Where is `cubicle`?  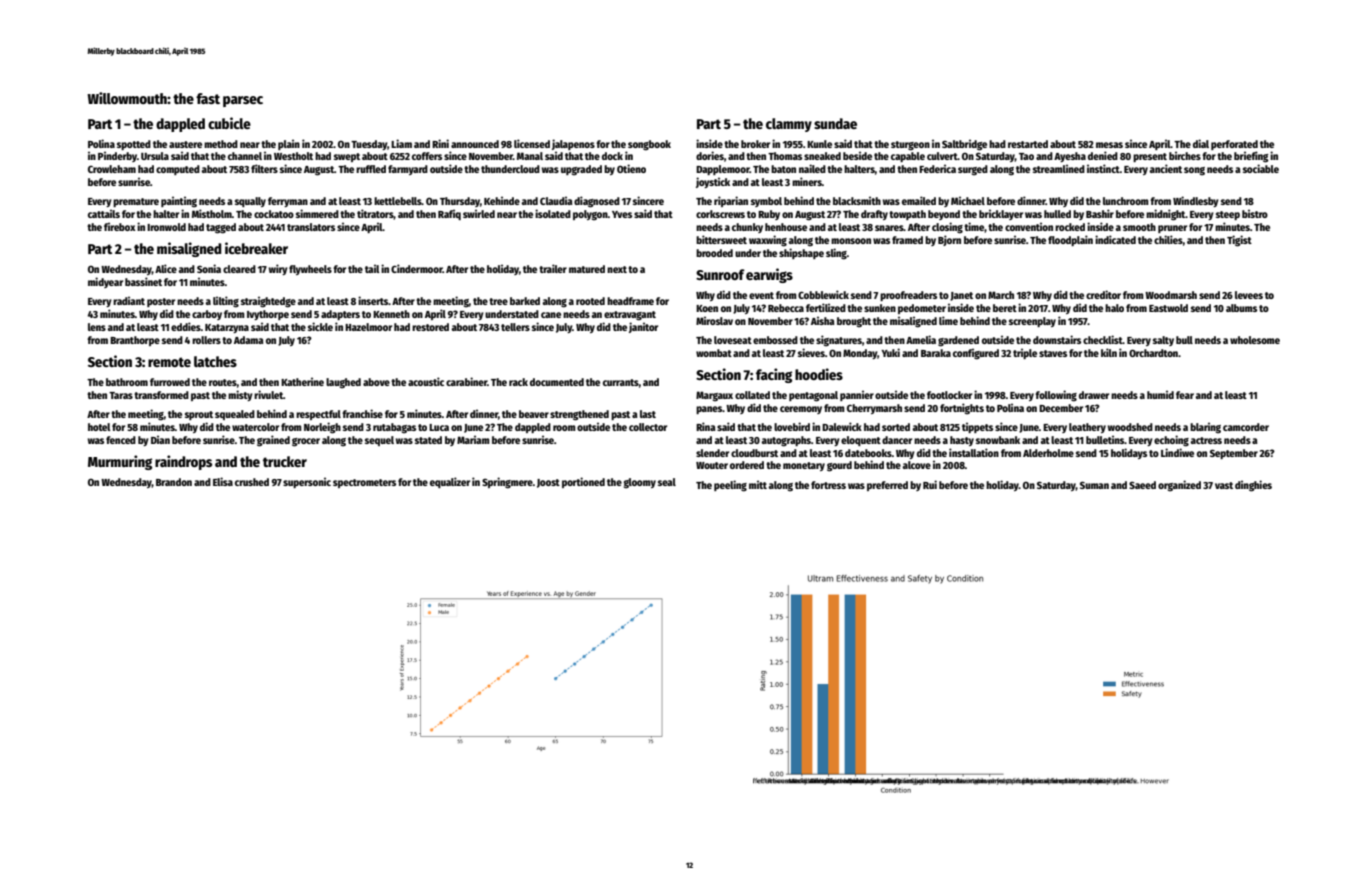 cubicle is located at coordinates (229, 123).
